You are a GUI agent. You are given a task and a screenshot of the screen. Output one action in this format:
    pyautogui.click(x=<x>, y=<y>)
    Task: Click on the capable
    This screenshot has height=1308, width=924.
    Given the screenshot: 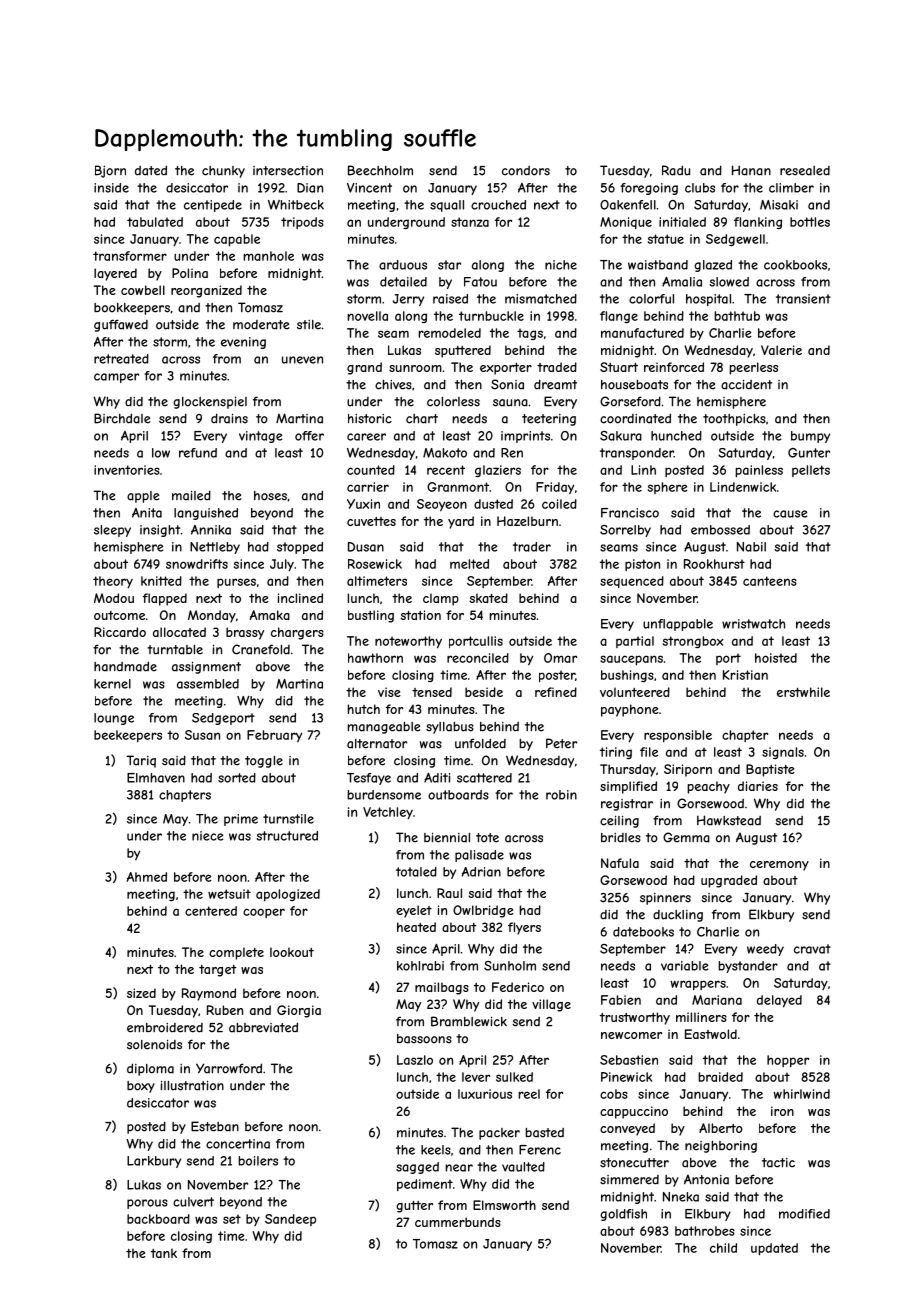 What is the action you would take?
    pyautogui.click(x=237, y=240)
